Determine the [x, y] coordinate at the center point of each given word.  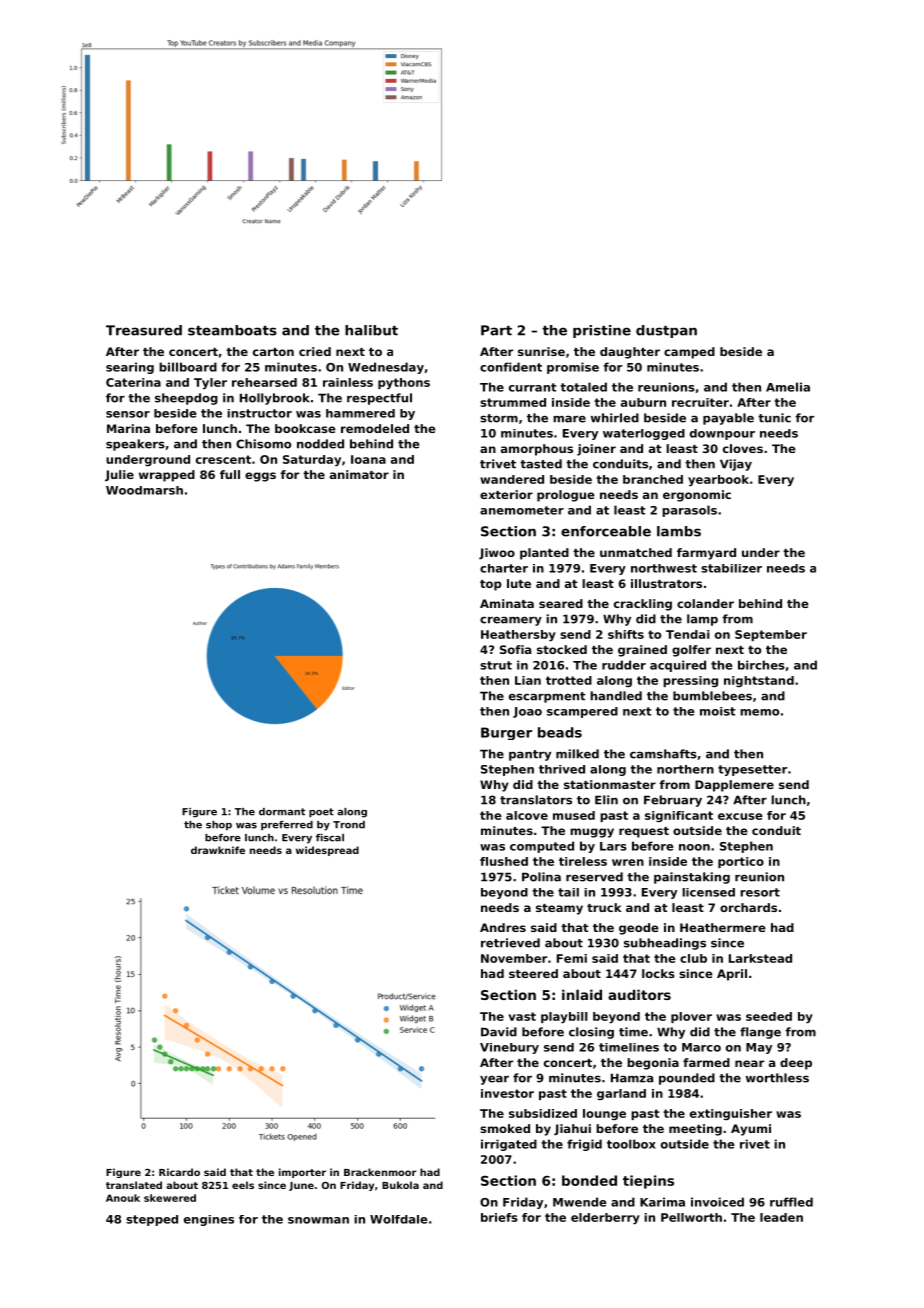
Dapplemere [734, 786]
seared [561, 603]
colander [705, 603]
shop [219, 826]
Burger [506, 733]
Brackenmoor [380, 1172]
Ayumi [751, 1130]
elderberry [605, 1219]
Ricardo [179, 1172]
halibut [371, 330]
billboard [188, 367]
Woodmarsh [144, 490]
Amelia [788, 387]
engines [209, 1220]
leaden [781, 1217]
